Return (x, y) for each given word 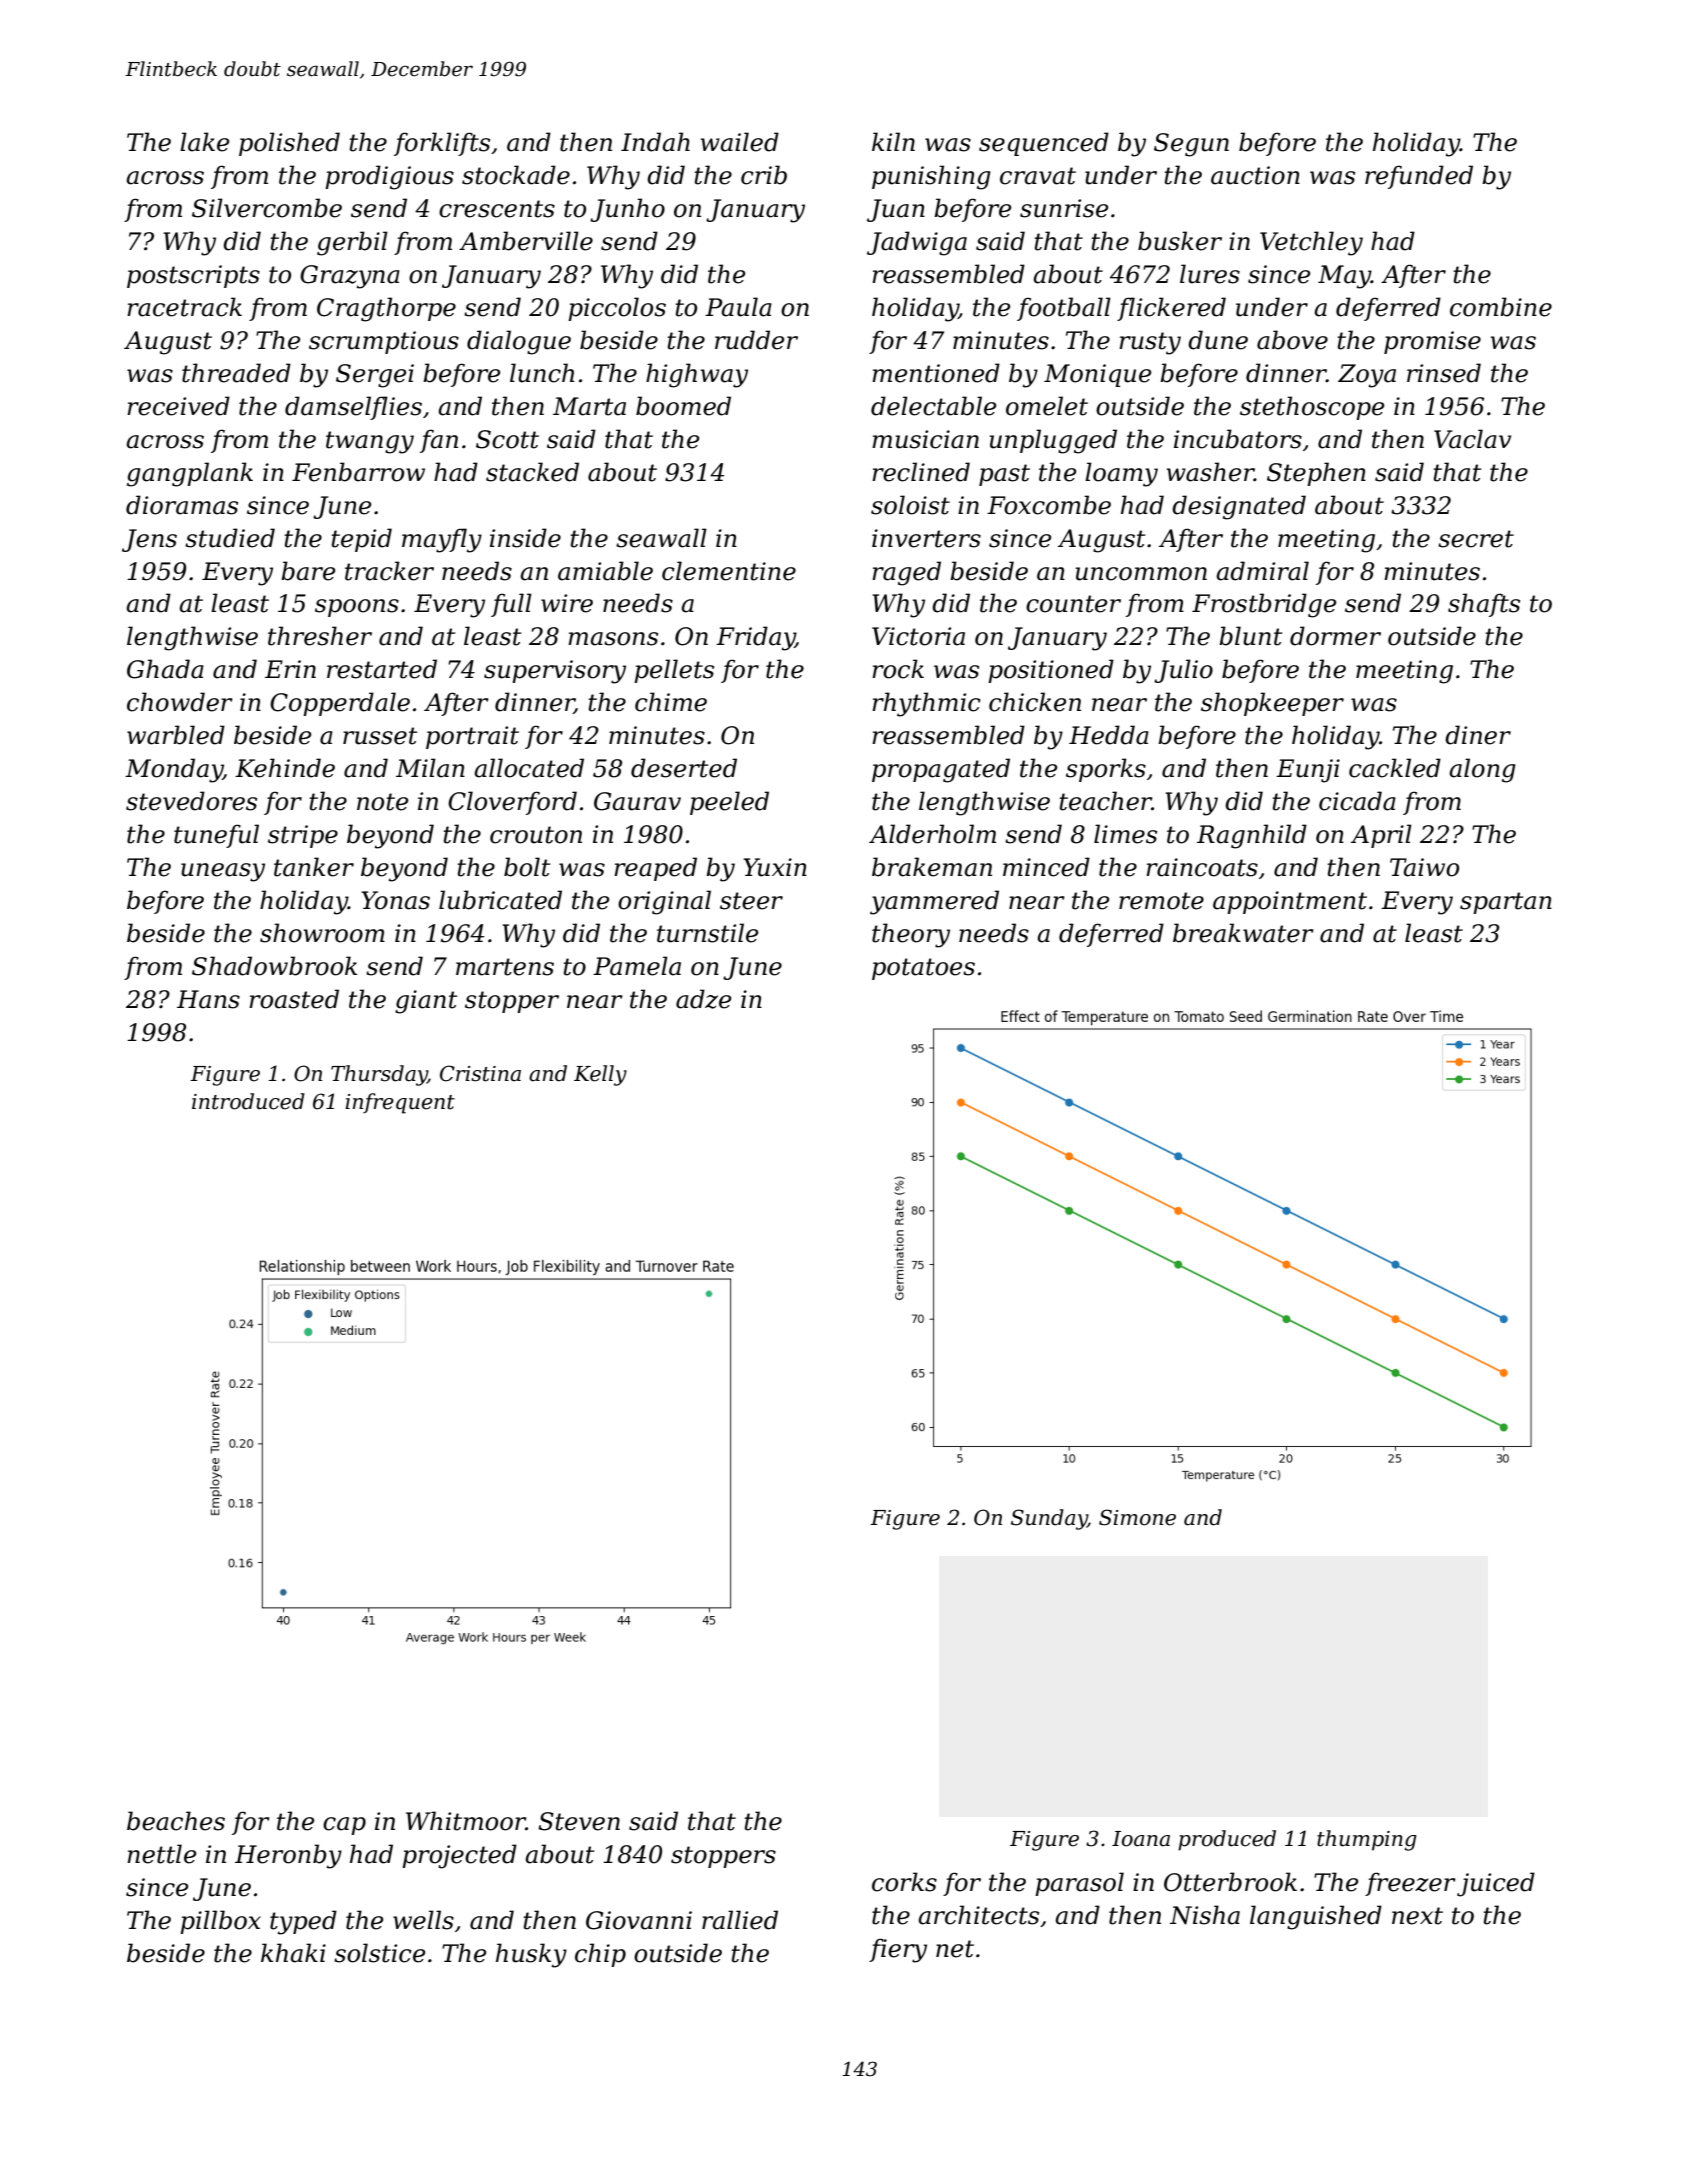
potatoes (923, 969)
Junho (627, 210)
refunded (1419, 177)
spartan (1506, 903)
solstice (379, 1953)
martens (505, 967)
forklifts (442, 144)
